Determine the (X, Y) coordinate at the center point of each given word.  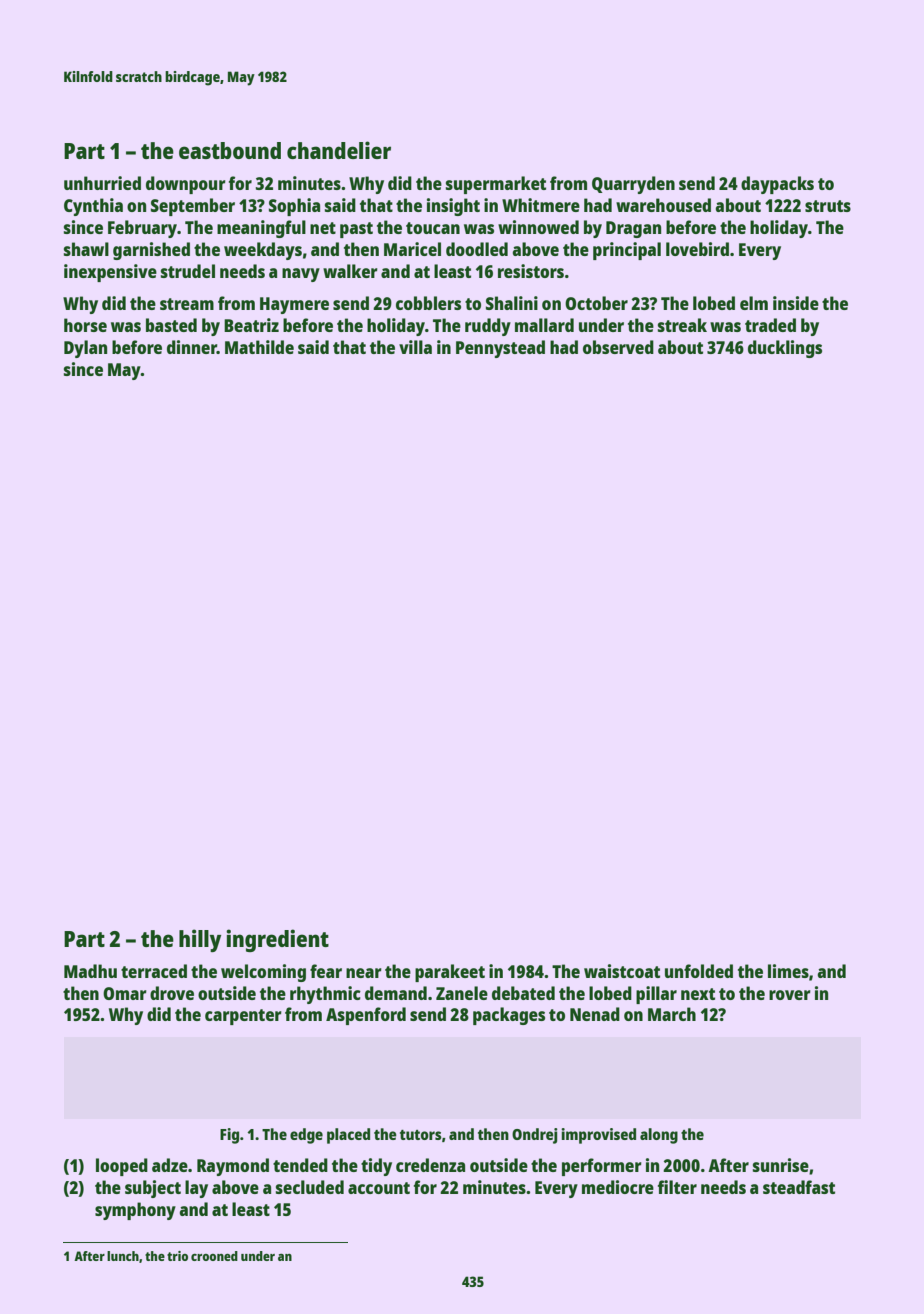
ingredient (277, 940)
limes (788, 971)
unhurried (102, 183)
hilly (200, 940)
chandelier (339, 150)
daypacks (777, 185)
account (379, 1188)
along (659, 1136)
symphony (135, 1211)
